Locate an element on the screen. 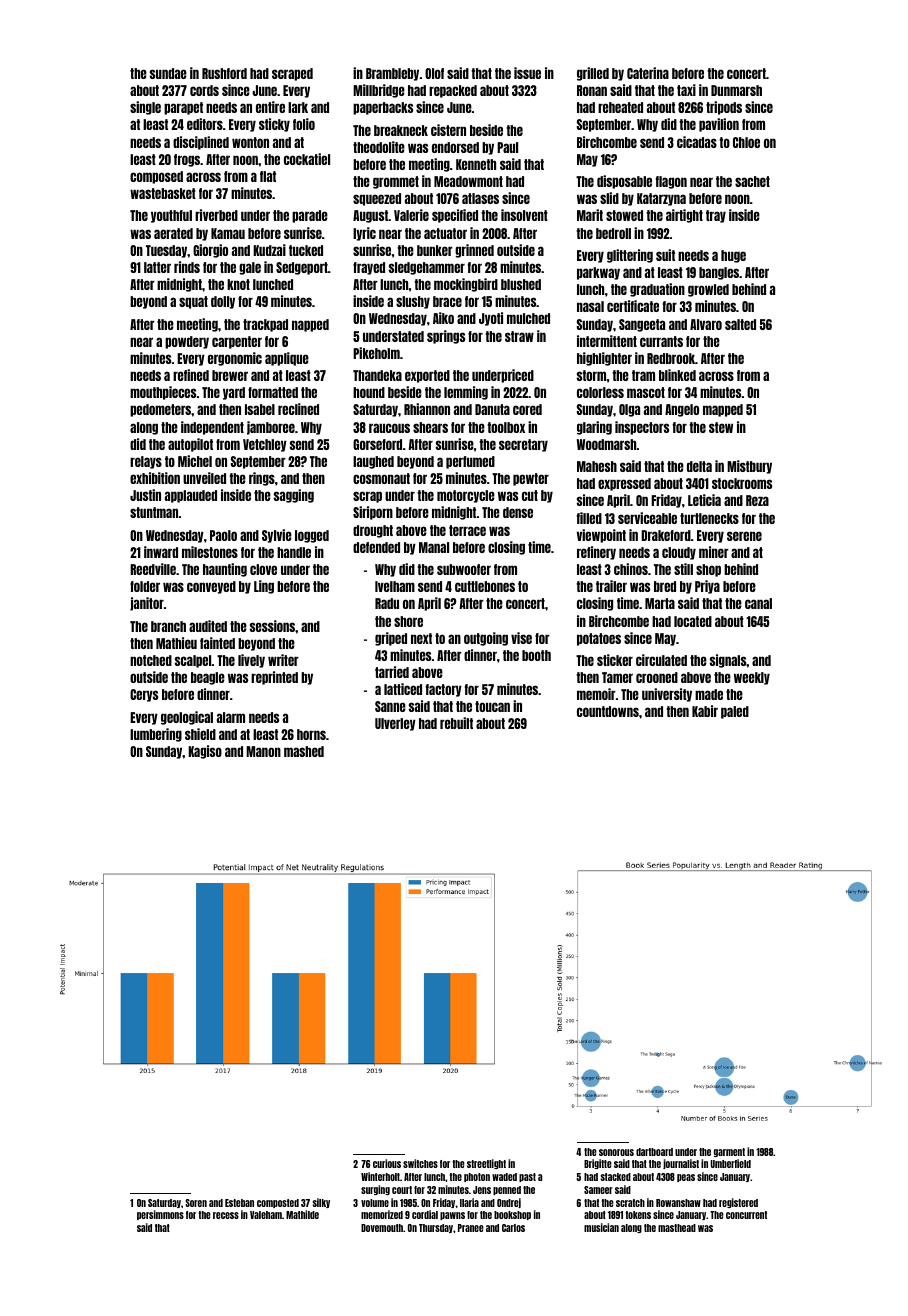  Ivelham is located at coordinates (395, 586).
